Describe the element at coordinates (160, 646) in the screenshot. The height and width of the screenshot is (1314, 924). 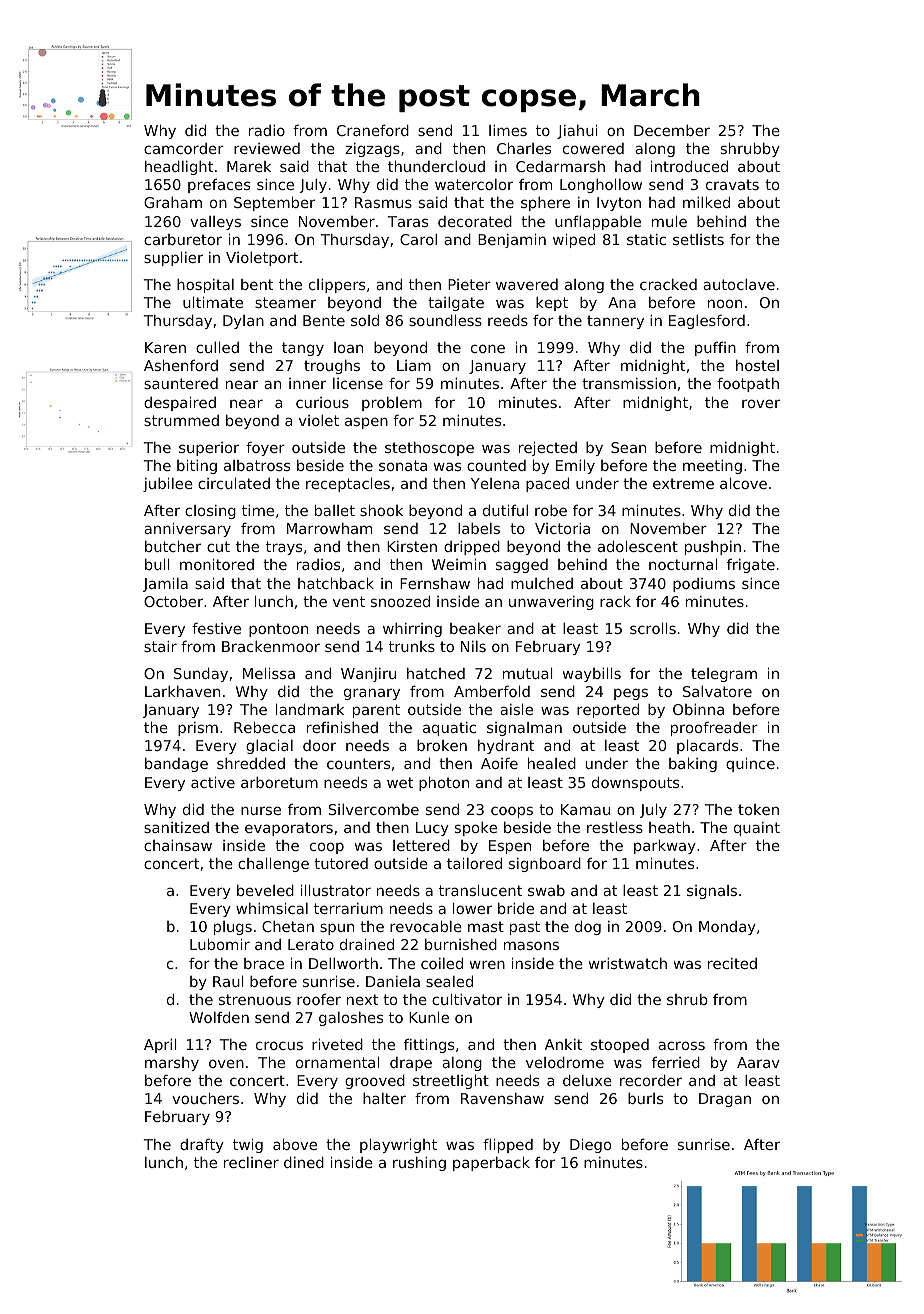
I see `stair` at that location.
